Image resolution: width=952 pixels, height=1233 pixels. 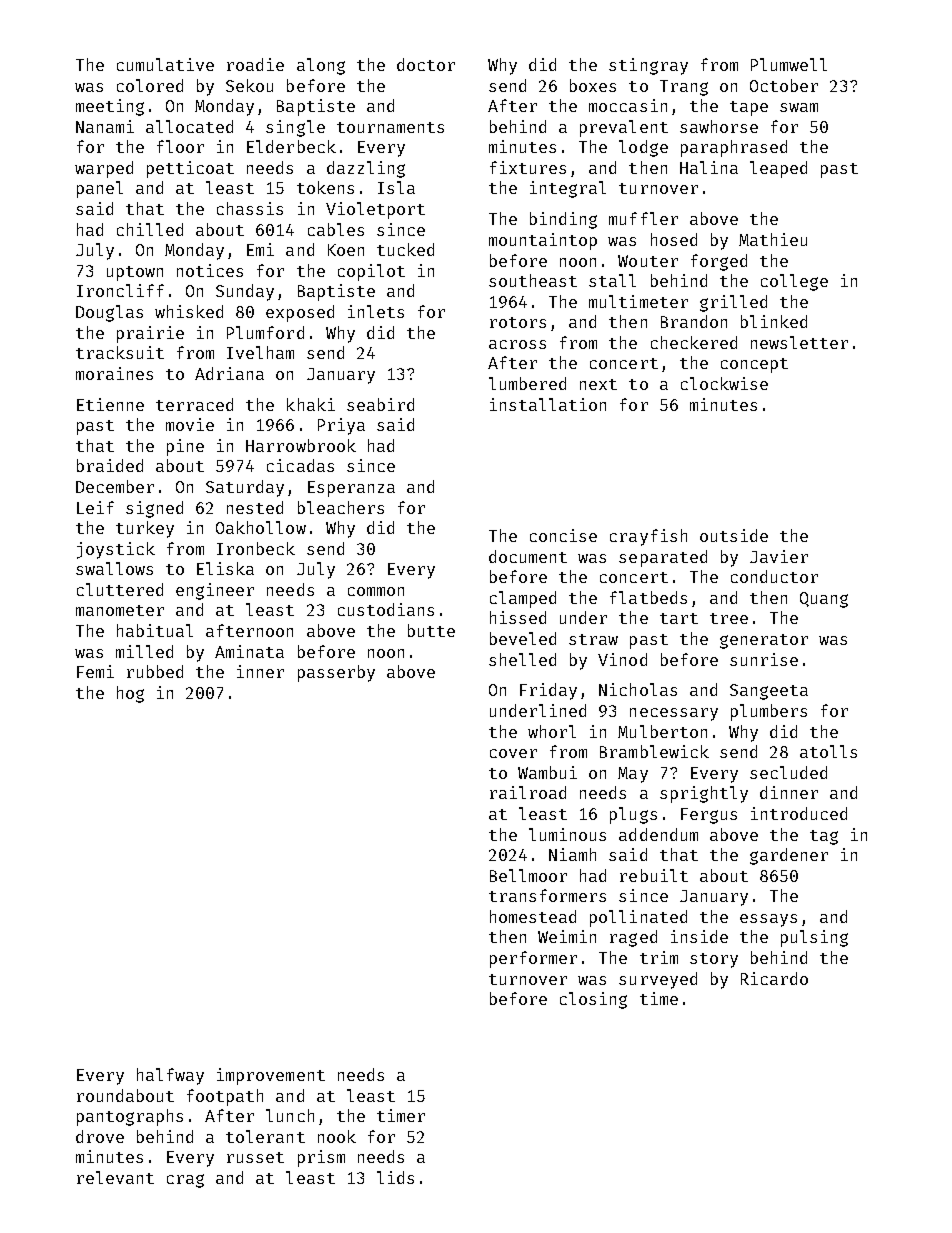 What do you see at coordinates (648, 597) in the screenshot?
I see `flatbeds` at bounding box center [648, 597].
